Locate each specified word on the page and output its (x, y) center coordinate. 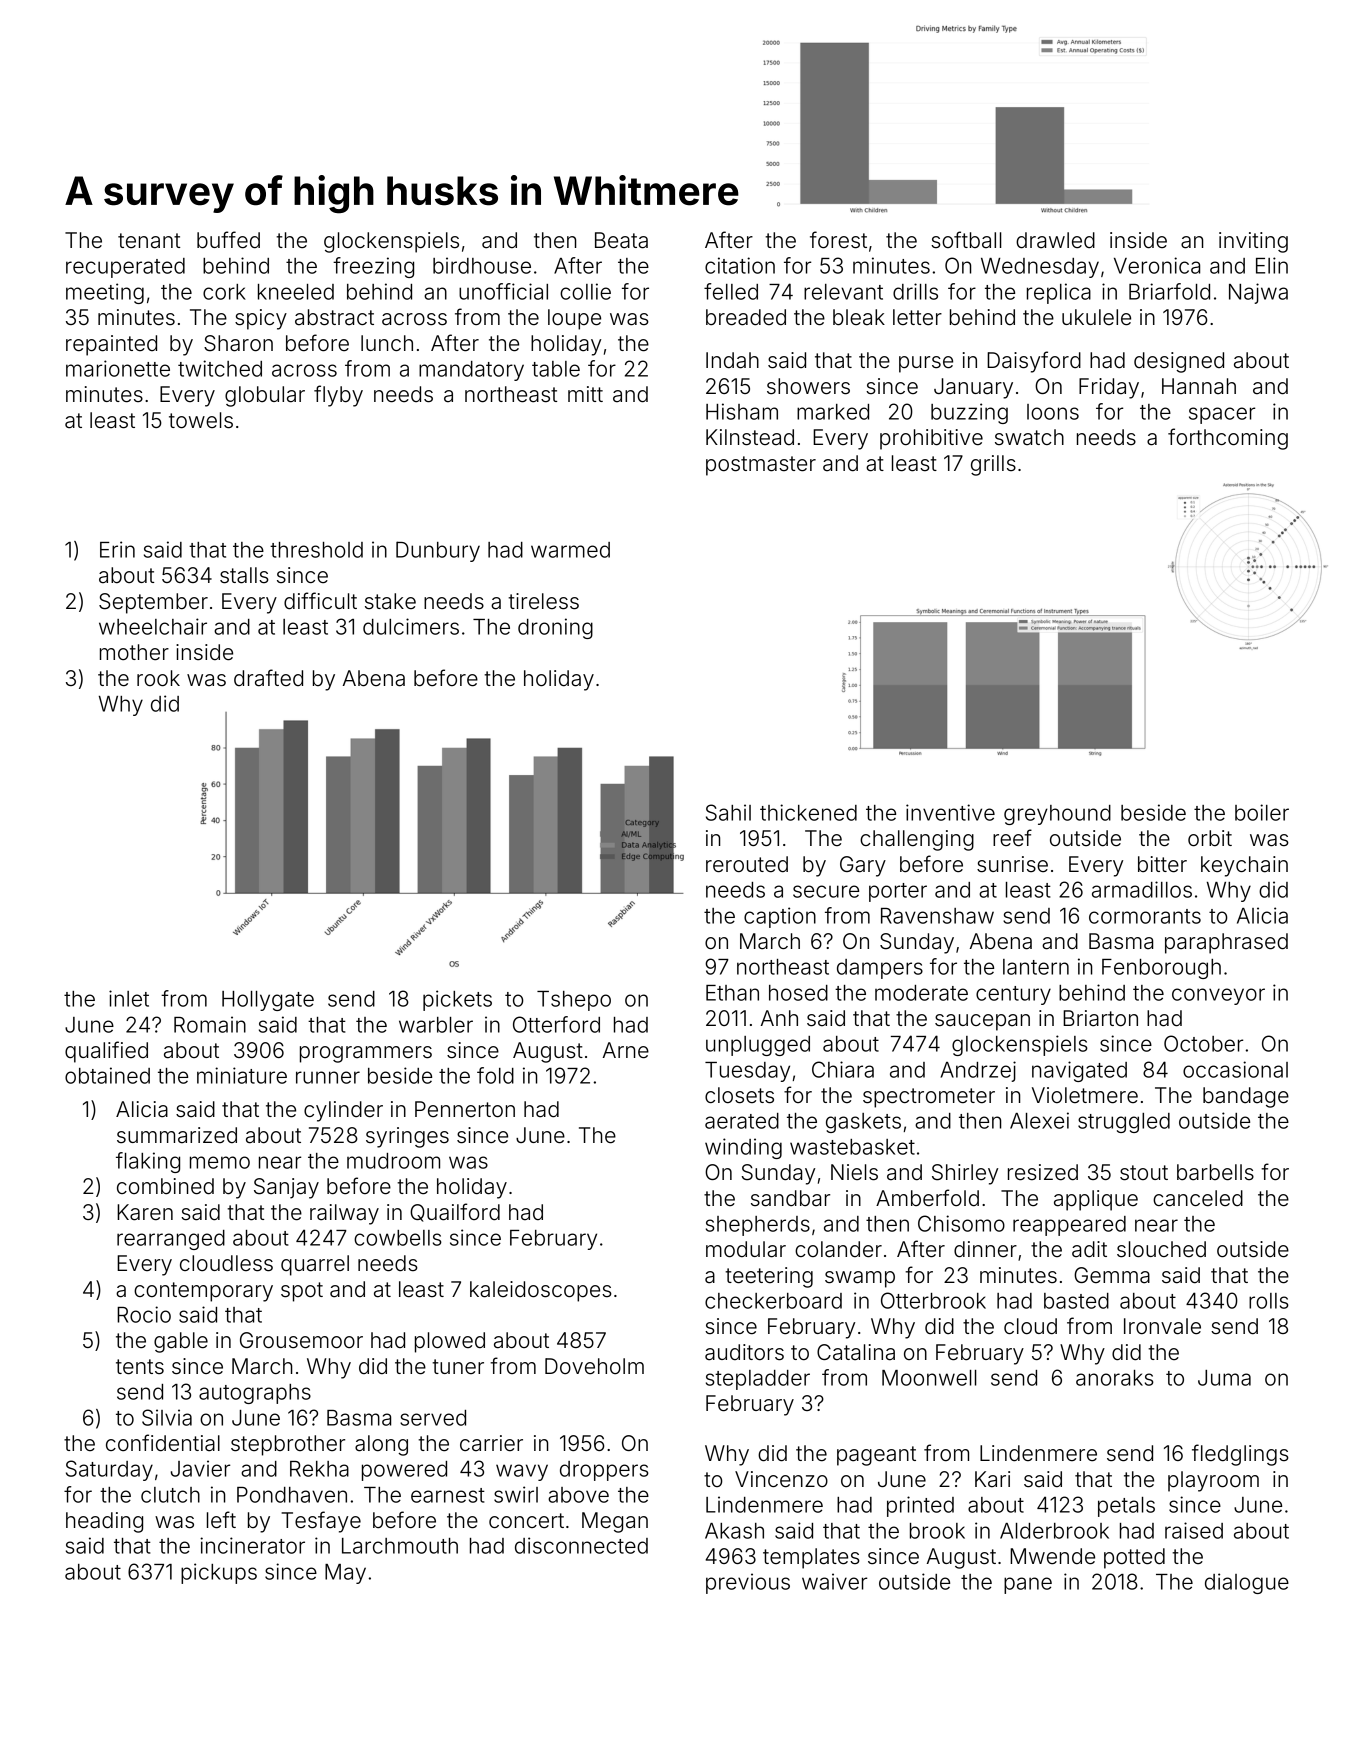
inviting (1253, 242)
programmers (366, 1054)
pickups (219, 1573)
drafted (268, 678)
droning (555, 628)
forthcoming (1228, 439)
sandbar (790, 1198)
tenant (149, 241)
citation (740, 265)
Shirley (965, 1174)
